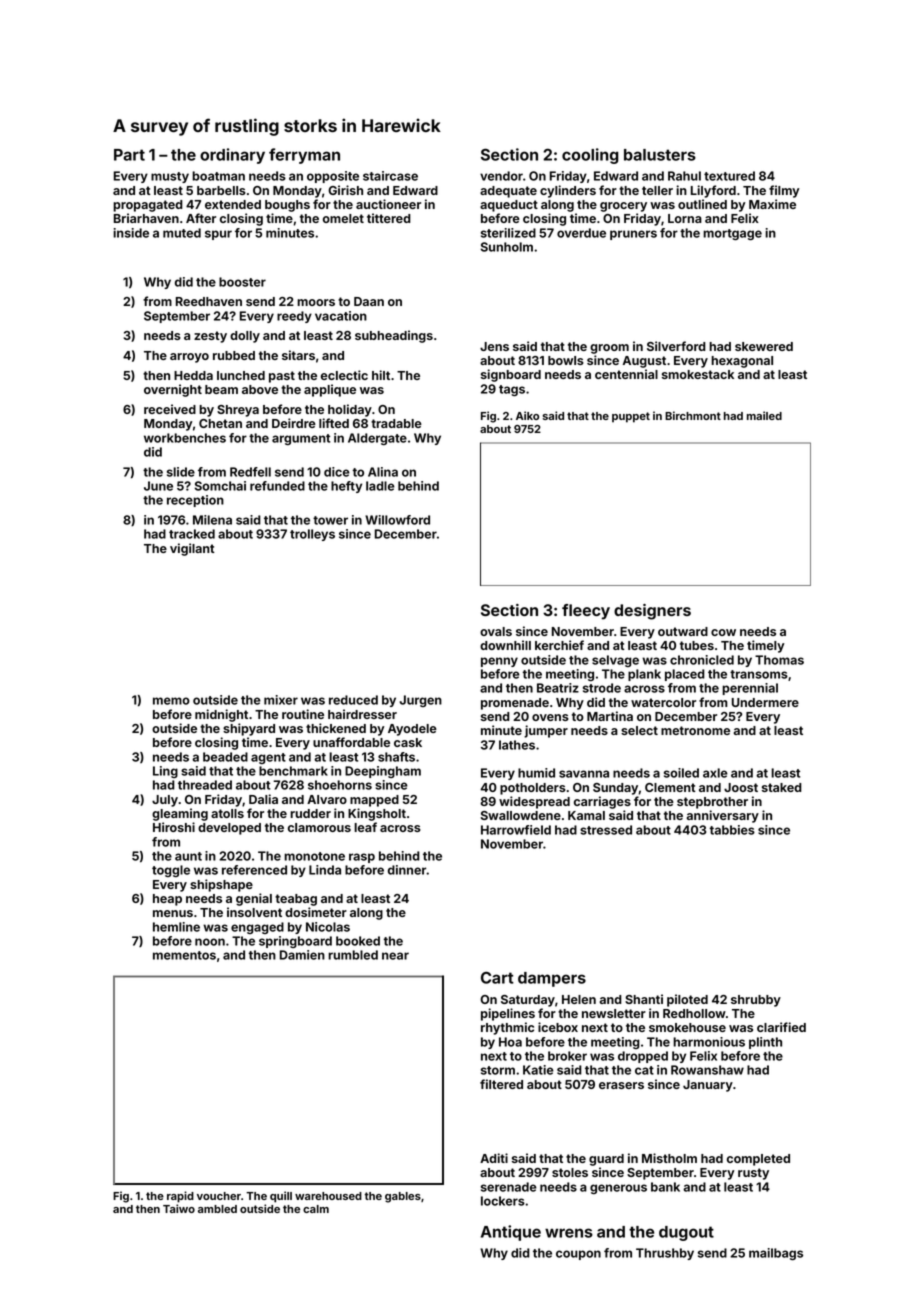  What do you see at coordinates (685, 675) in the document?
I see `placed` at bounding box center [685, 675].
